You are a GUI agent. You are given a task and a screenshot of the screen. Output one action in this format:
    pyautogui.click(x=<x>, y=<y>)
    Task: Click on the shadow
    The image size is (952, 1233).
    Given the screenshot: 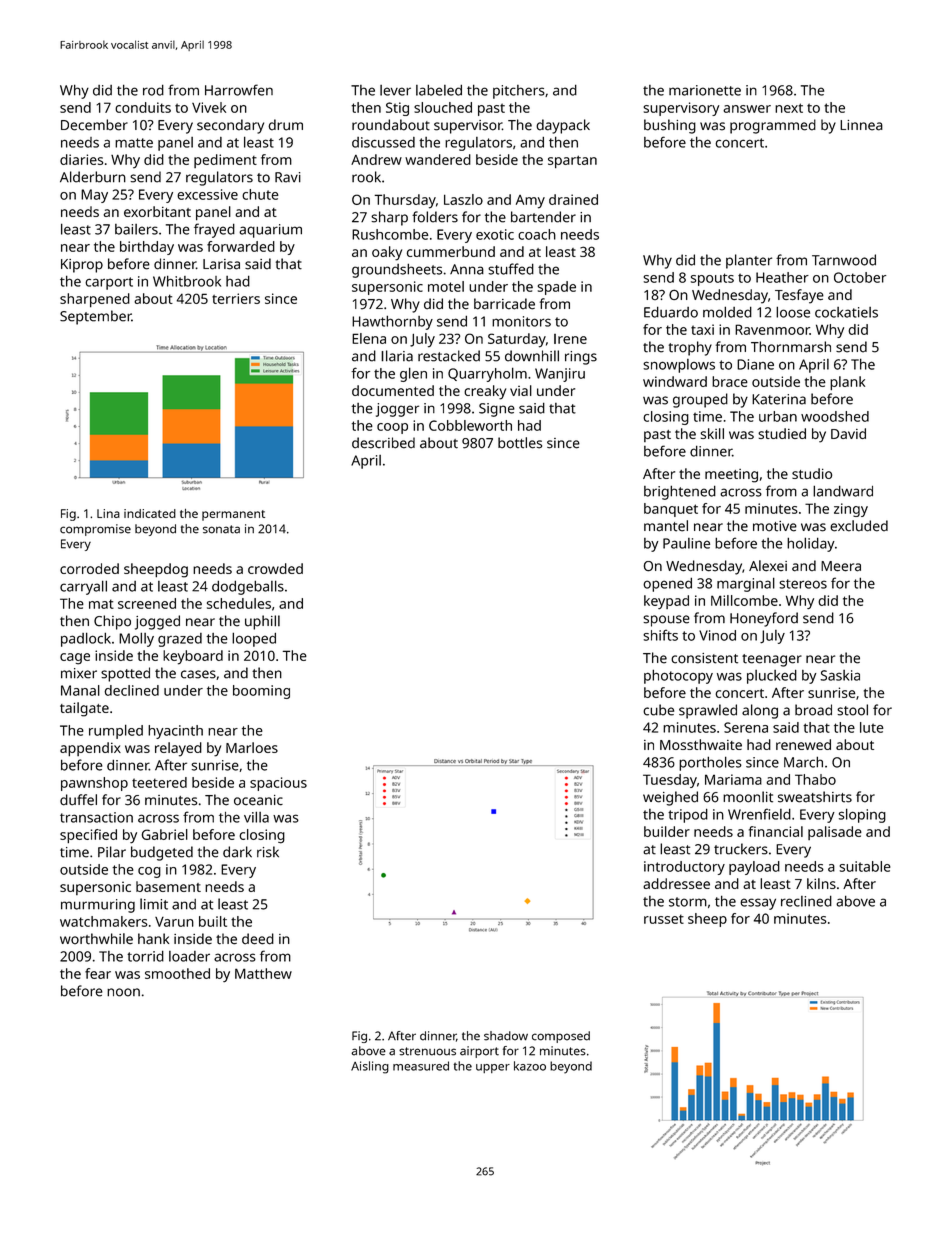 What is the action you would take?
    pyautogui.click(x=506, y=1036)
